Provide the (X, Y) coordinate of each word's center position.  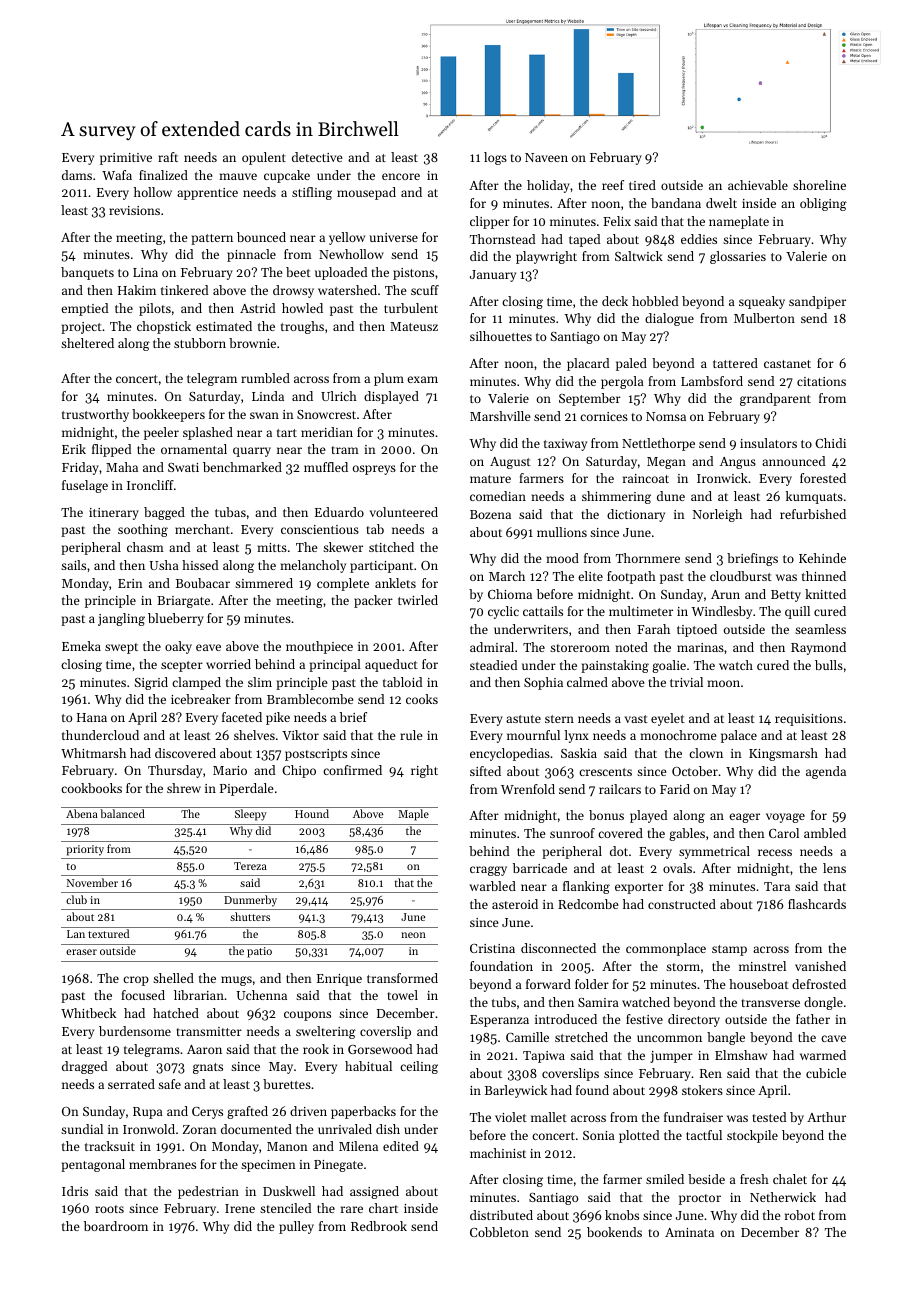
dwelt (721, 203)
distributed (501, 1215)
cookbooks (91, 788)
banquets (87, 273)
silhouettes (501, 336)
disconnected (558, 948)
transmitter (209, 1031)
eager (744, 818)
